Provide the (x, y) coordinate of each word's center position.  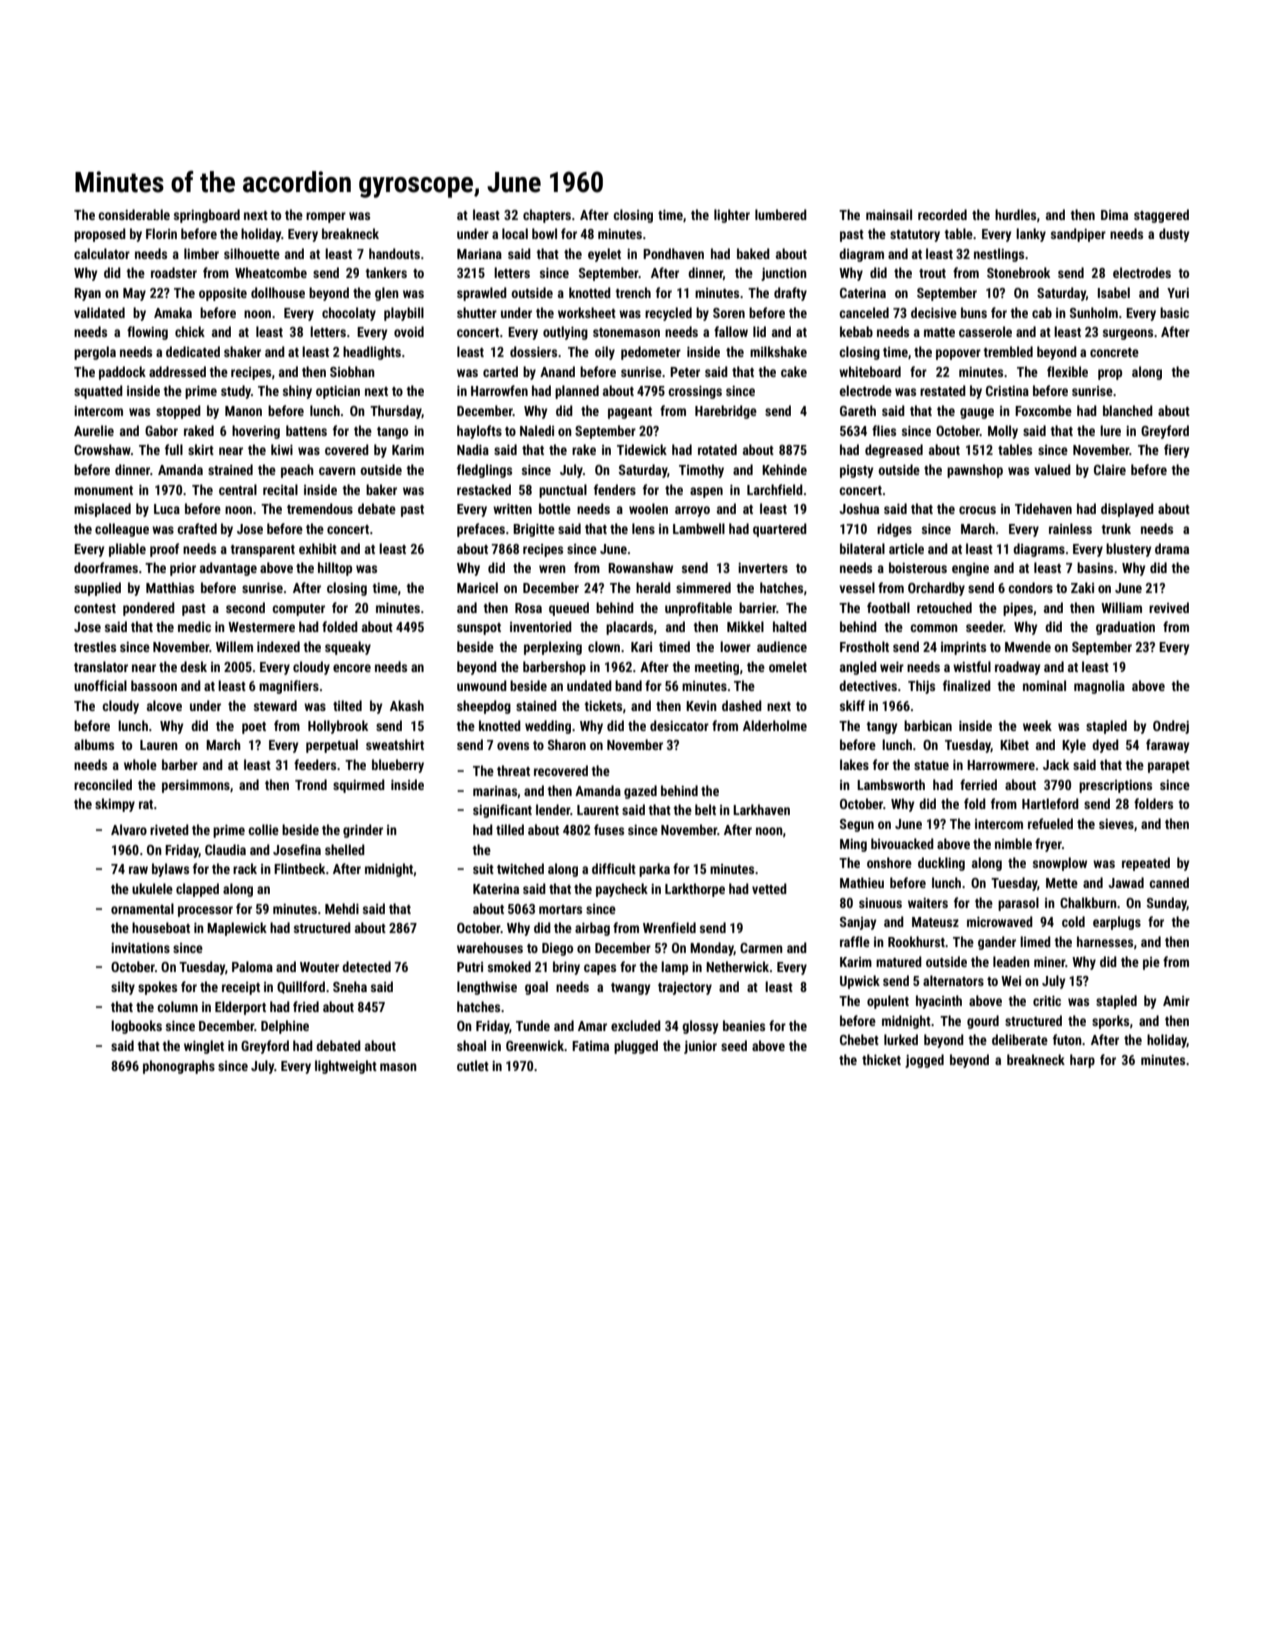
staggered (1161, 216)
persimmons (196, 786)
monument (103, 490)
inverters (763, 568)
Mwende (1028, 646)
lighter (732, 216)
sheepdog (484, 707)
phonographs (179, 1067)
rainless (1070, 528)
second (245, 607)
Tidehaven (1043, 508)
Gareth (858, 410)
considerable (134, 214)
